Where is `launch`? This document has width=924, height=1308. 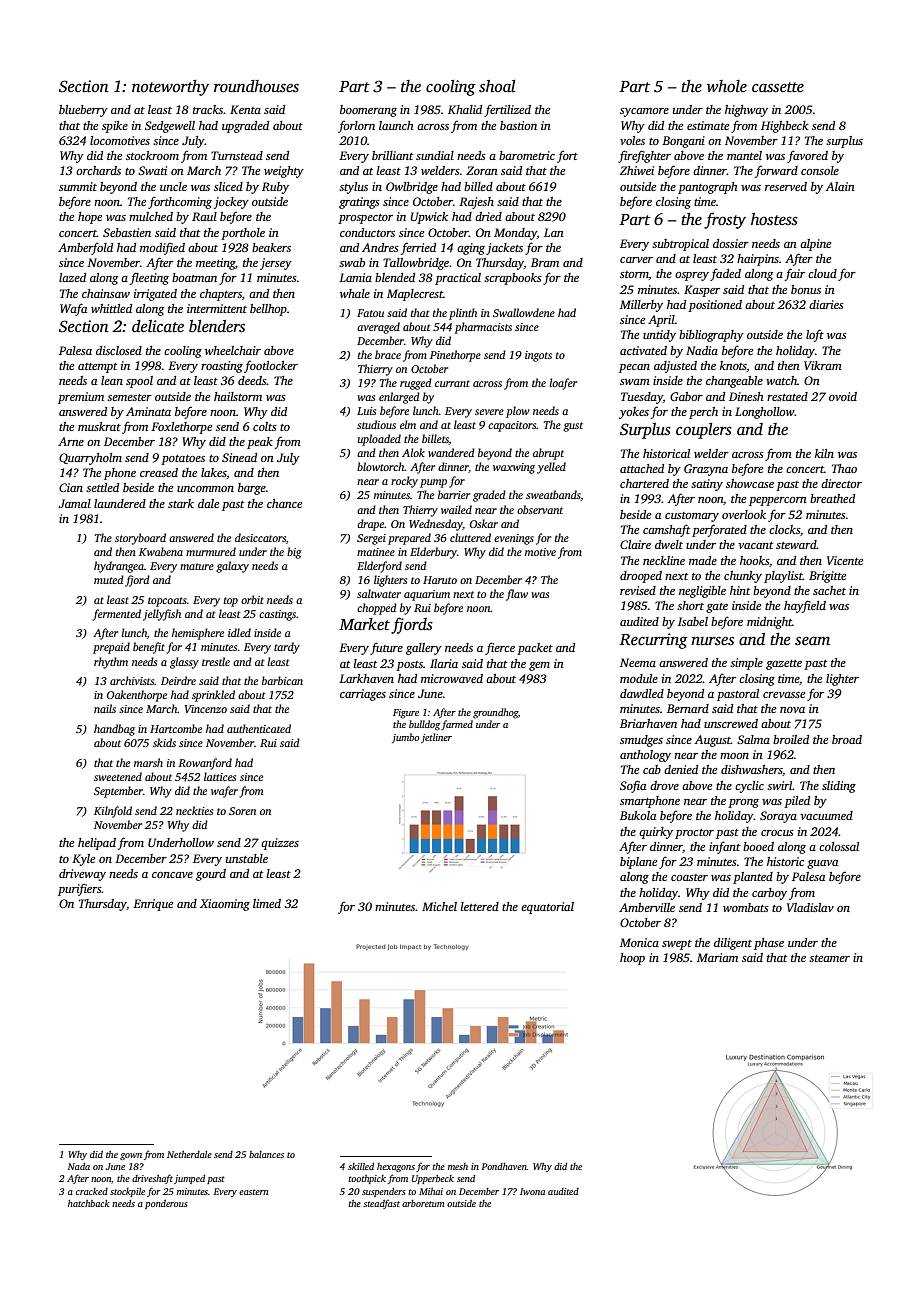 launch is located at coordinates (396, 125).
